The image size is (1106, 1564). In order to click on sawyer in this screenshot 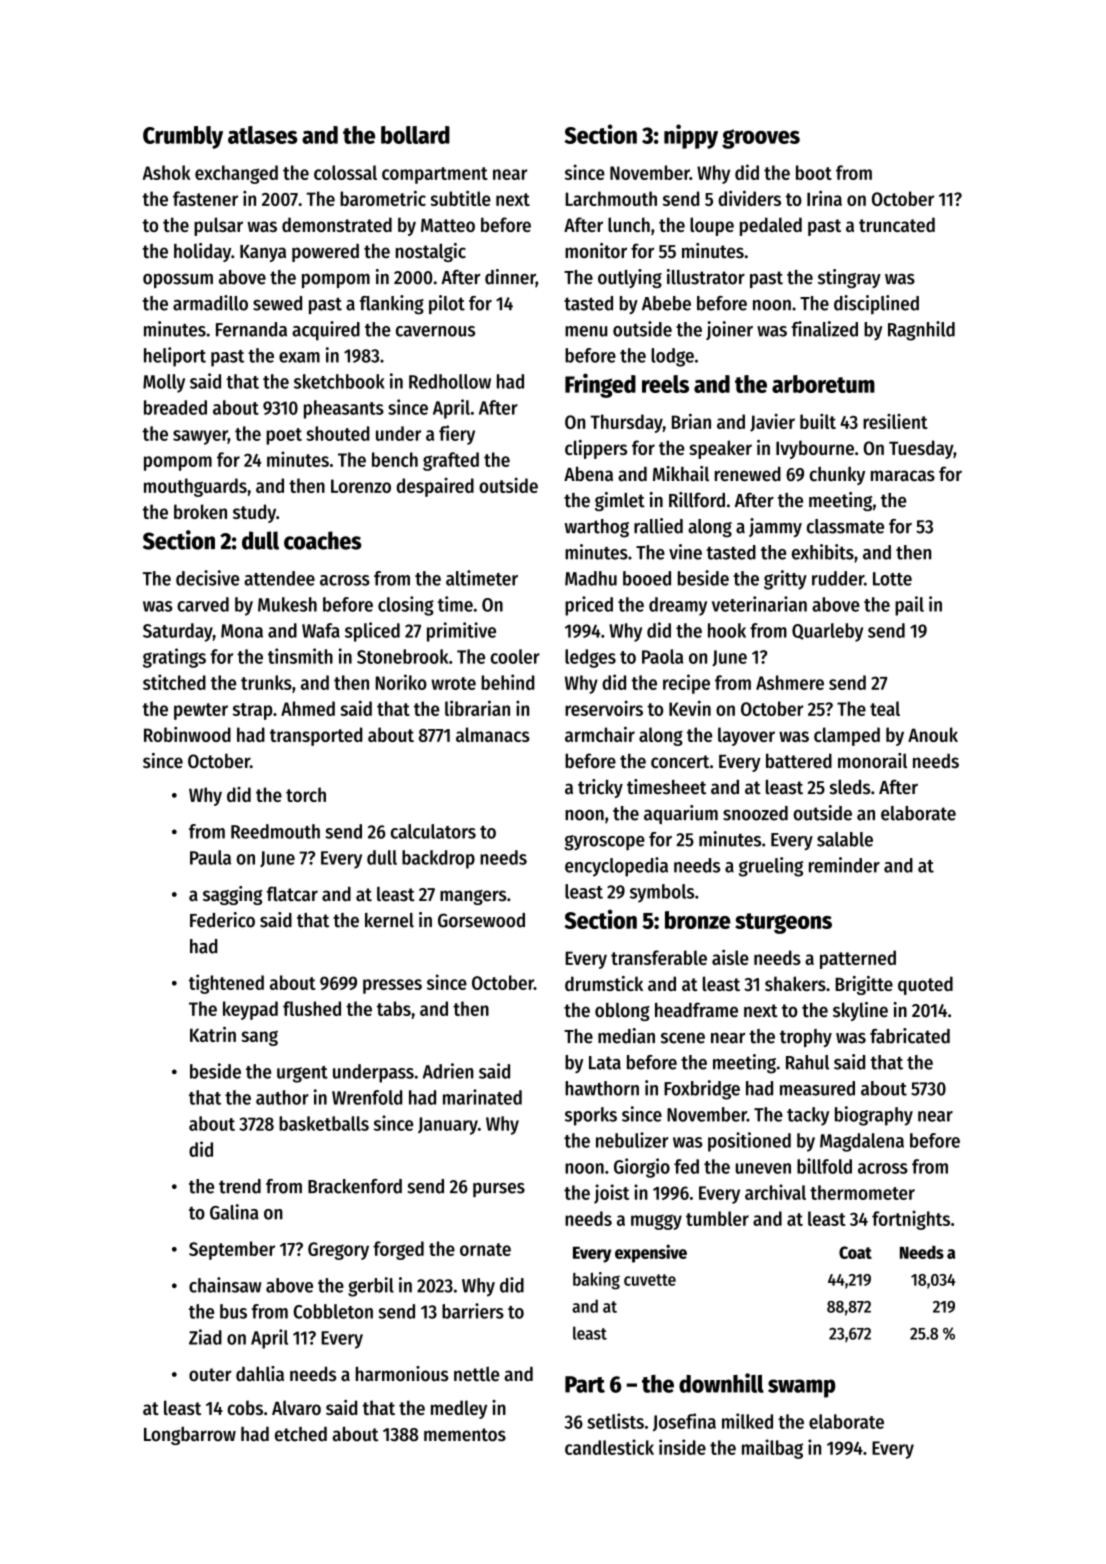, I will do `click(200, 437)`.
